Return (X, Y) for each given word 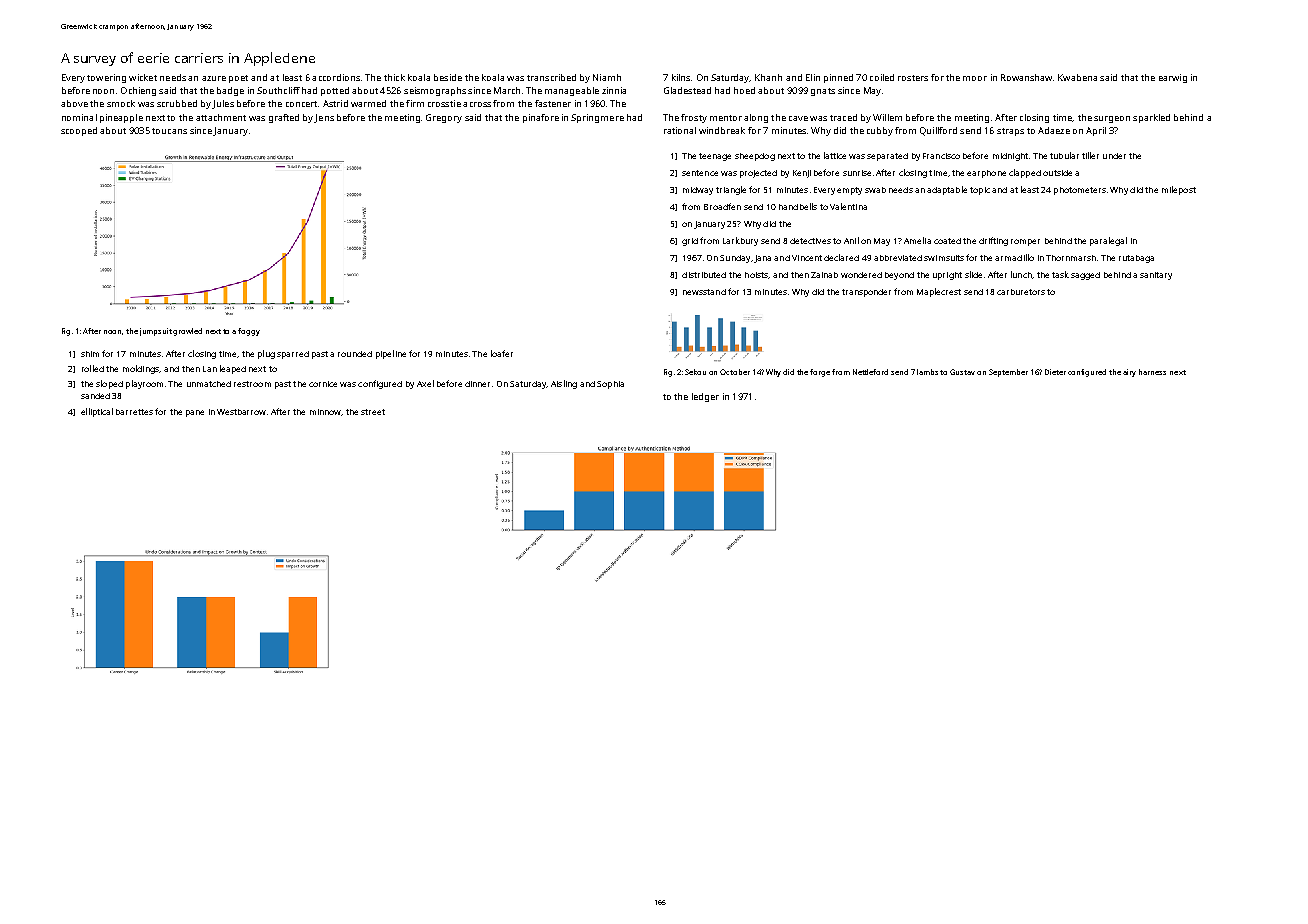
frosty (694, 118)
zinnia (614, 90)
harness (1152, 372)
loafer (502, 353)
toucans (169, 131)
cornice (323, 384)
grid (690, 242)
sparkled (1151, 118)
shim (90, 354)
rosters (913, 78)
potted (335, 91)
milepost (1179, 190)
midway (698, 191)
